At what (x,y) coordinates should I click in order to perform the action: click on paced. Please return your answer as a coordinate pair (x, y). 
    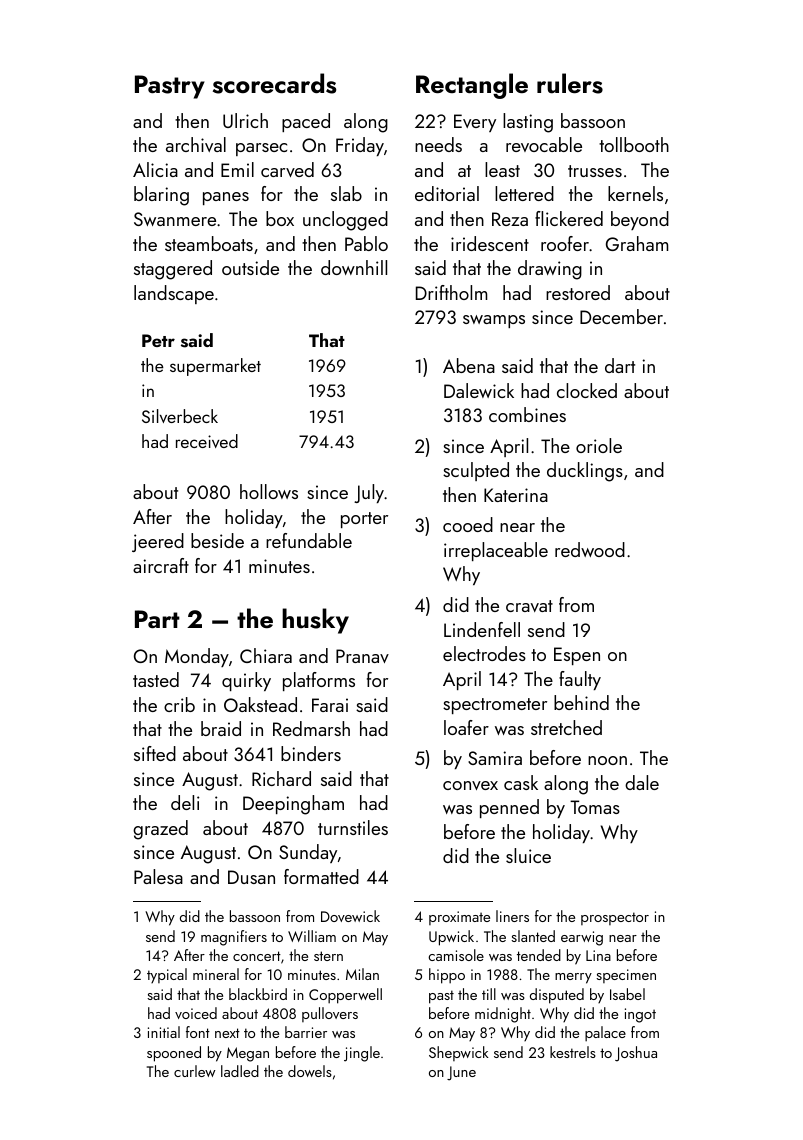
    Looking at the image, I should click on (306, 122).
